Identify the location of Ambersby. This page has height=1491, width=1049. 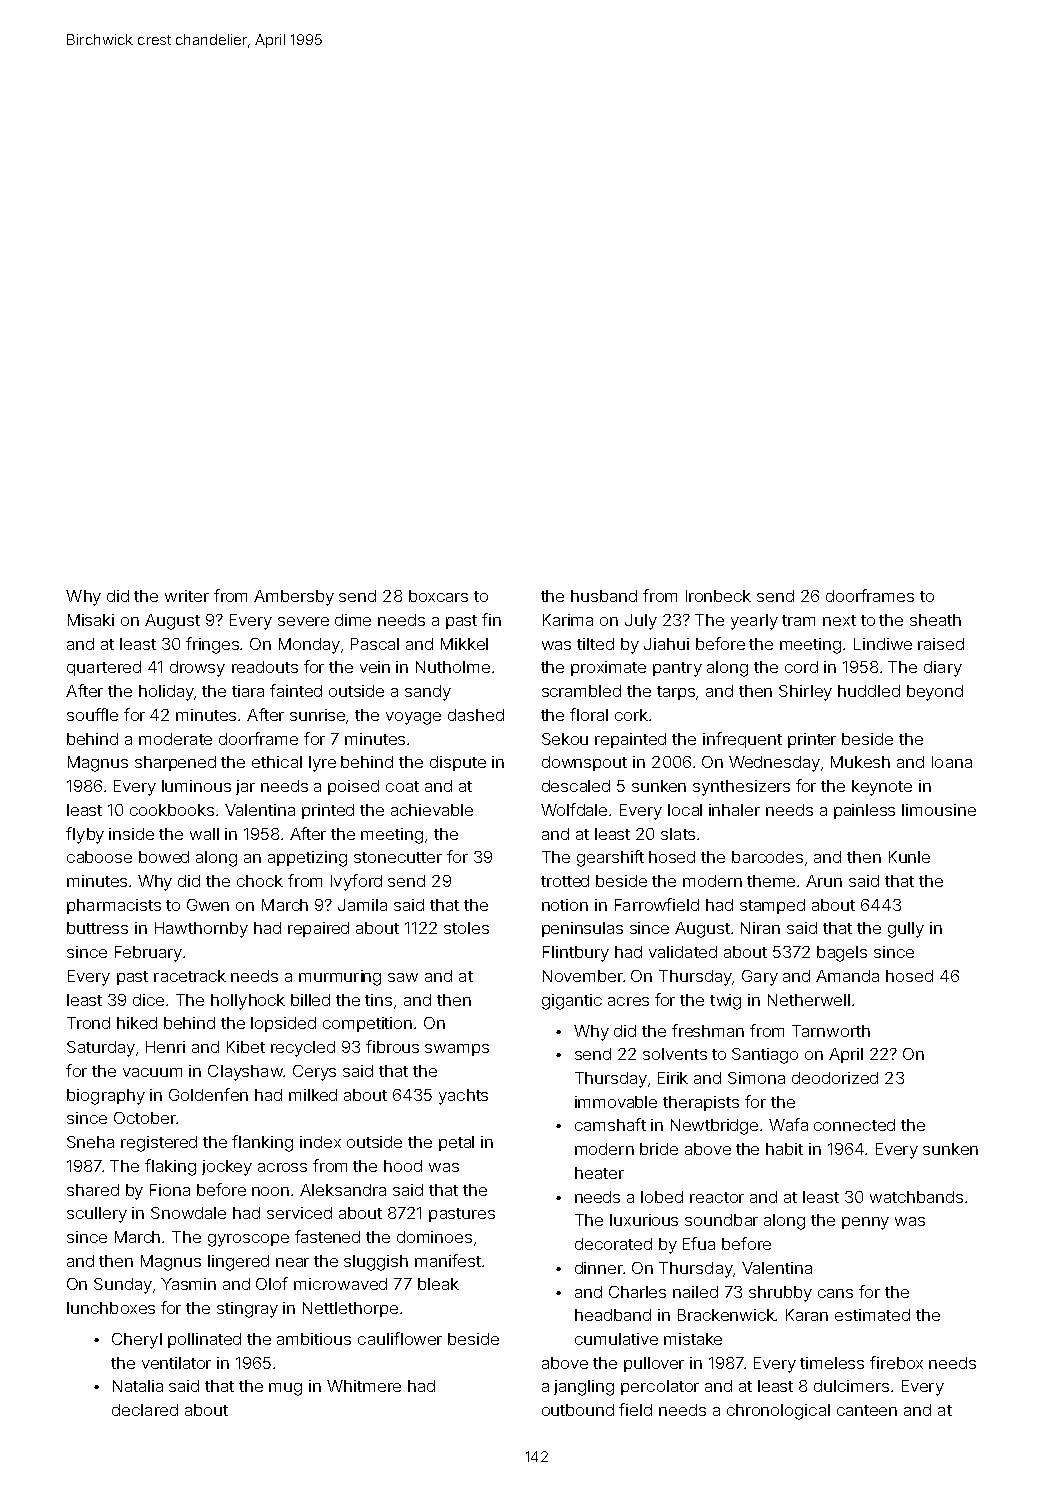
(294, 598).
